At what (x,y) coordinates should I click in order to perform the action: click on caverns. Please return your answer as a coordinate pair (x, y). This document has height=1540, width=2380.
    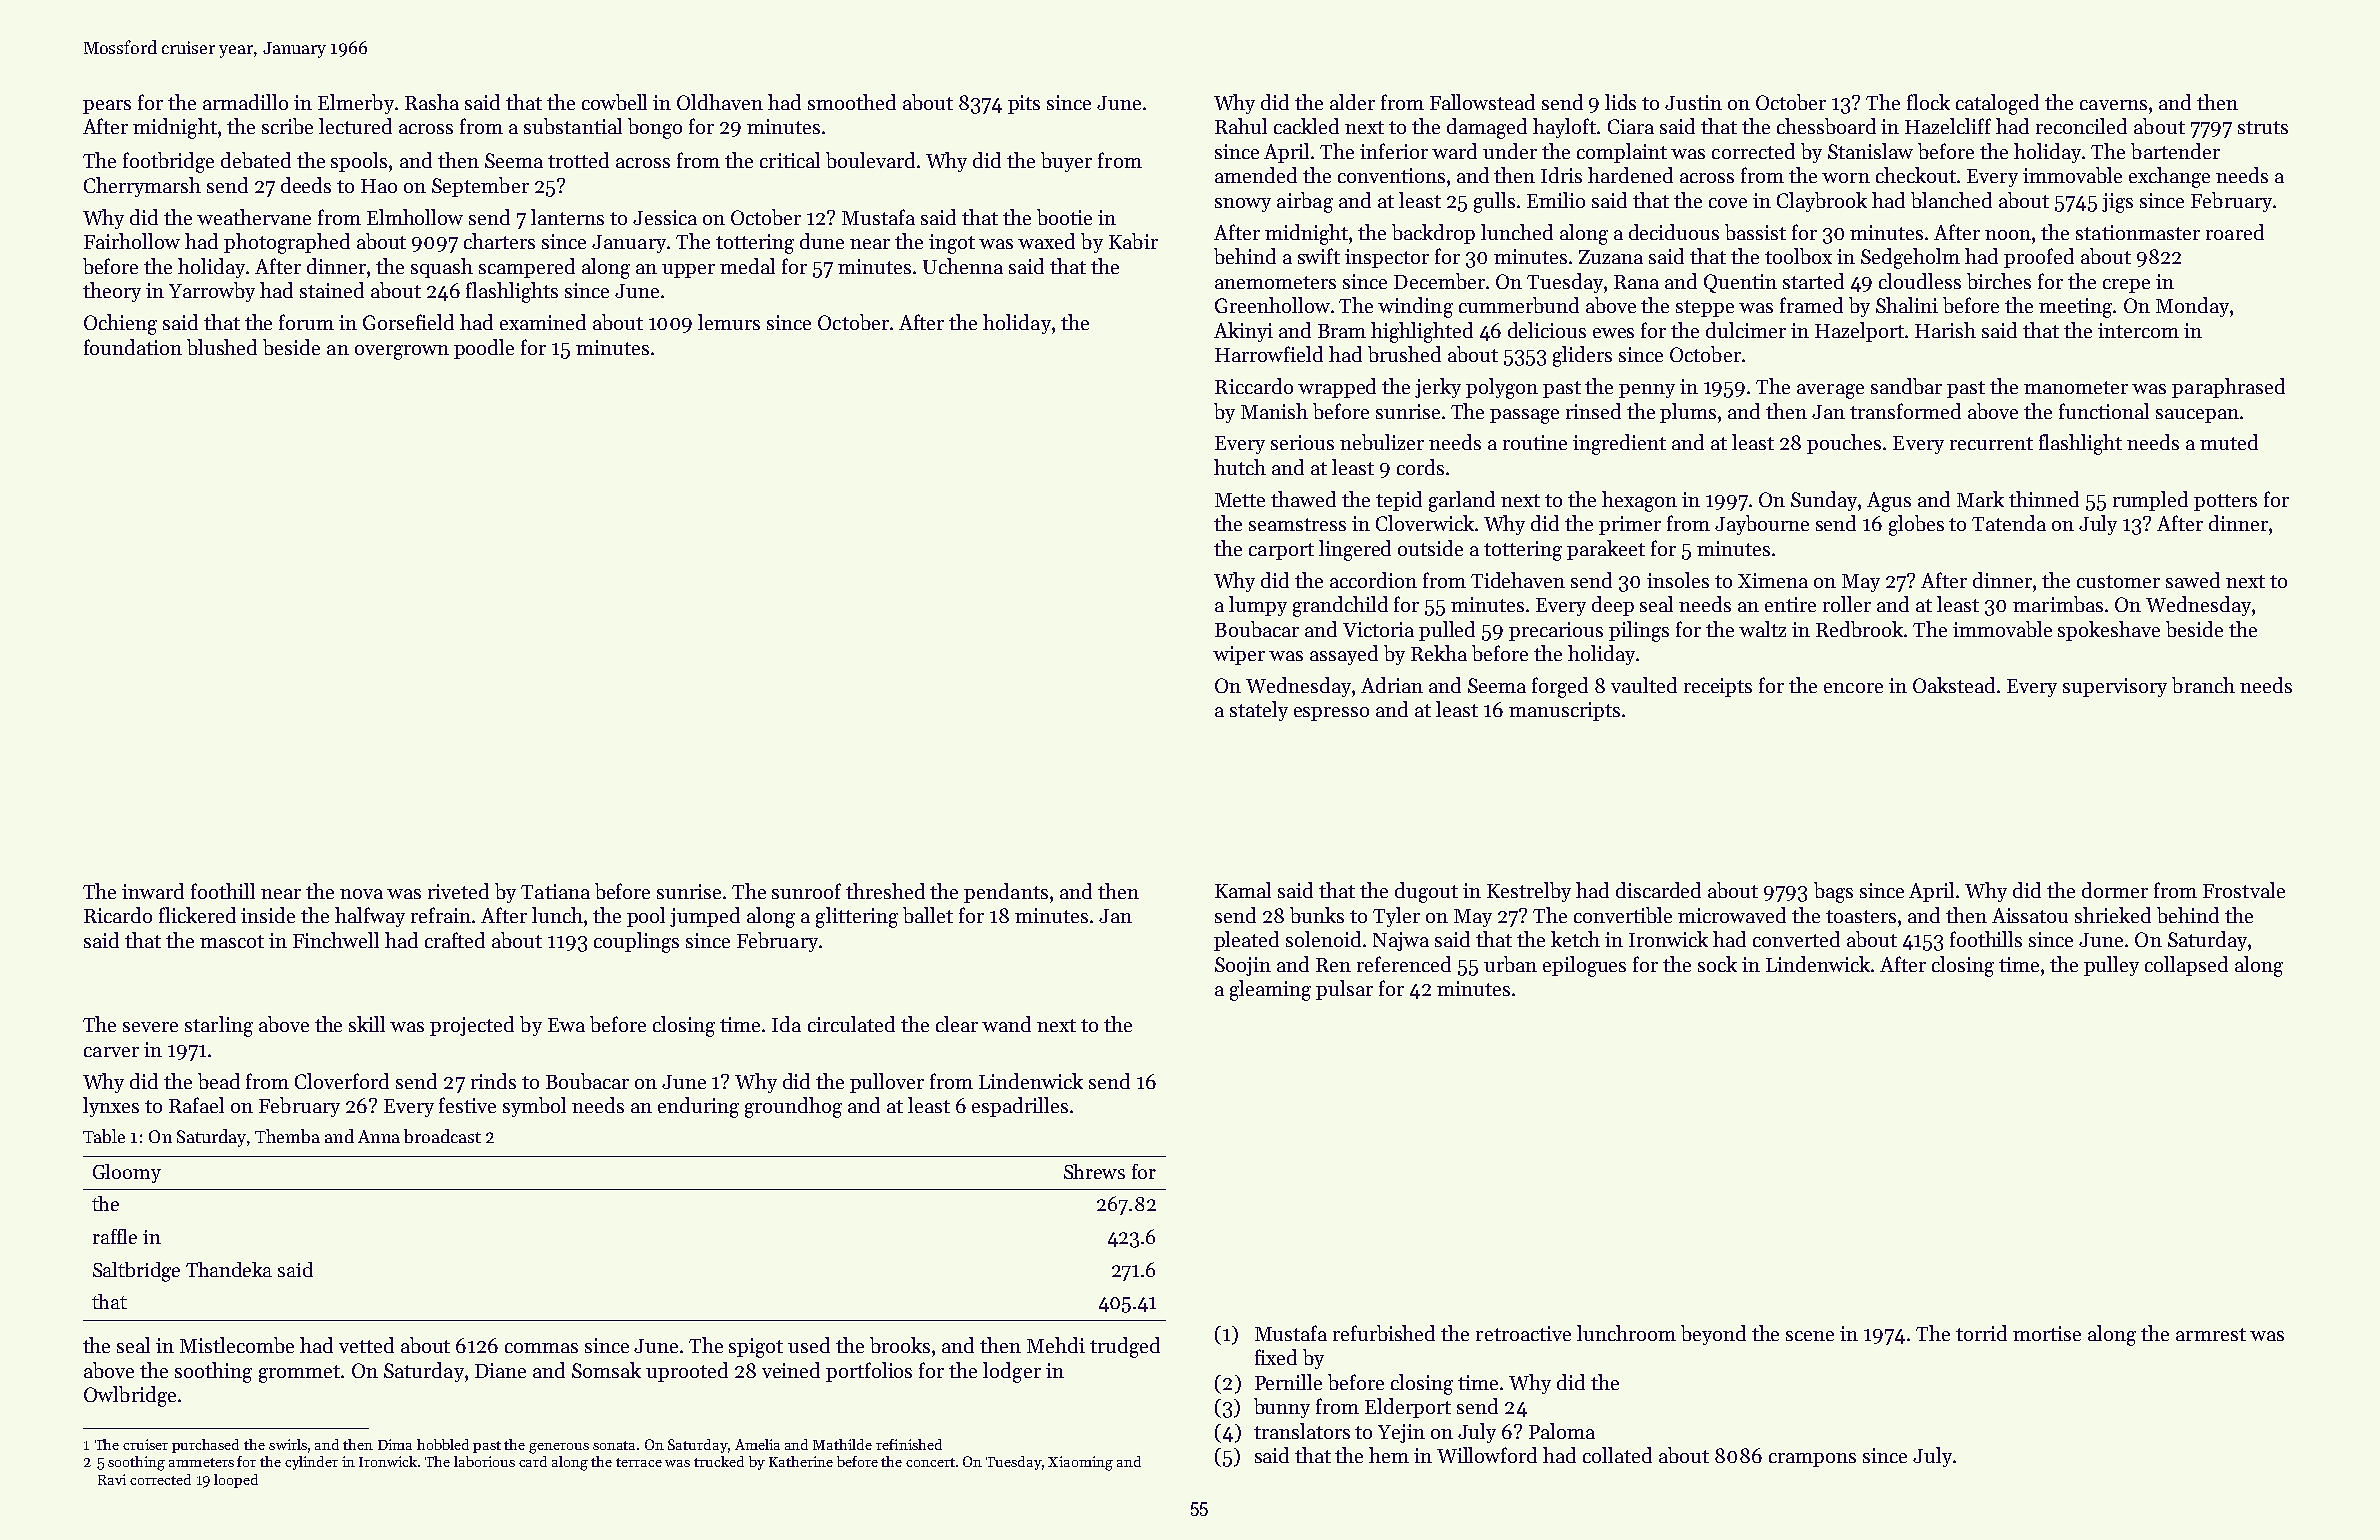
    Looking at the image, I should click on (2113, 105).
